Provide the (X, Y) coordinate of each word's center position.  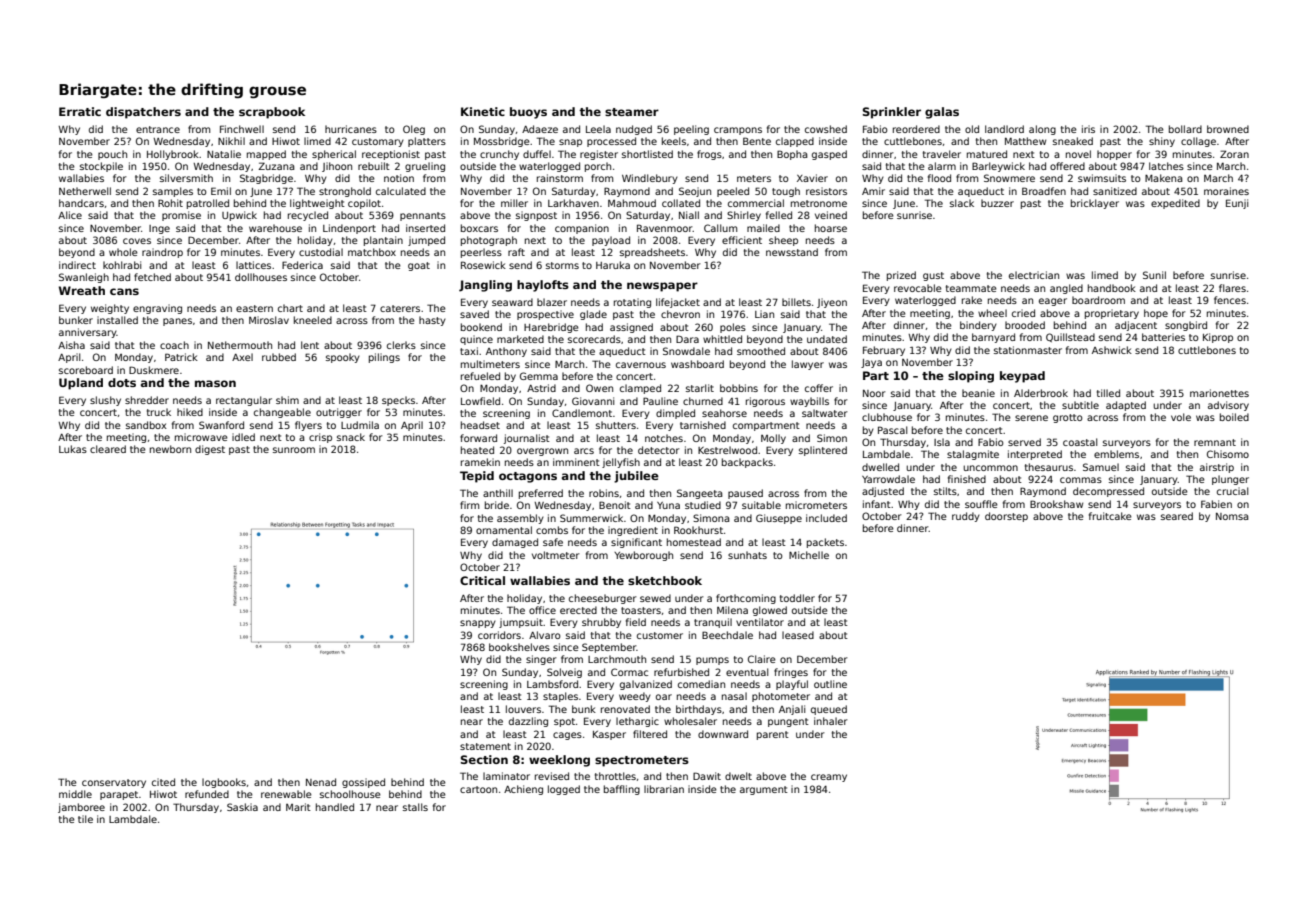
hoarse (831, 228)
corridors (499, 635)
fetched (152, 277)
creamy (829, 778)
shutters (616, 425)
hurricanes (351, 129)
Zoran (1234, 154)
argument (764, 790)
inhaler (831, 721)
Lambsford (552, 684)
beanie (978, 393)
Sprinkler (892, 113)
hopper (1114, 155)
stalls (415, 807)
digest (210, 450)
